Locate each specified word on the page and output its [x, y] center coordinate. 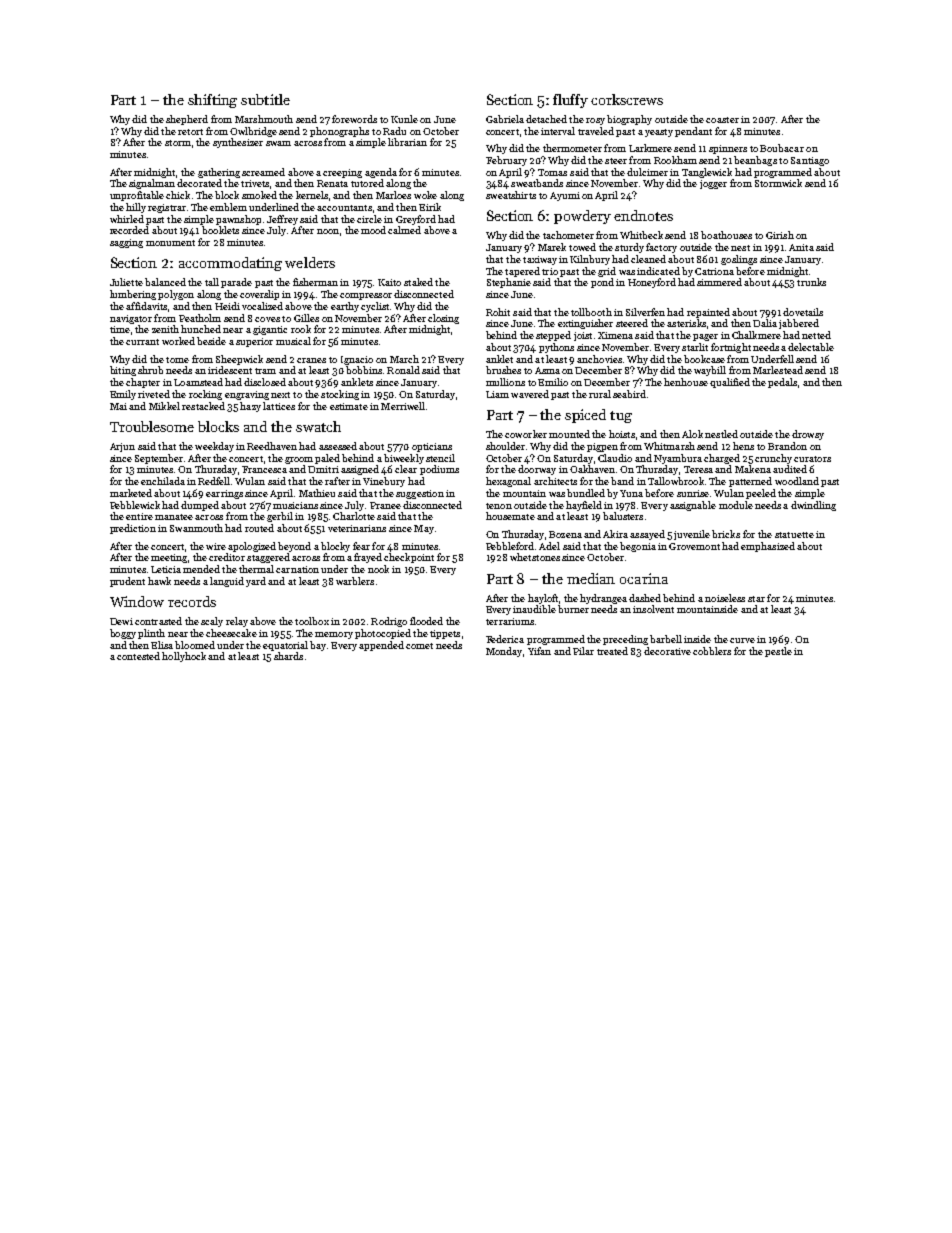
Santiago [810, 161]
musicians [295, 505]
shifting [212, 101]
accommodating [230, 264]
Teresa [698, 469]
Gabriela [505, 119]
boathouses [726, 235]
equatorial [285, 646]
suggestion [420, 494]
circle [369, 219]
